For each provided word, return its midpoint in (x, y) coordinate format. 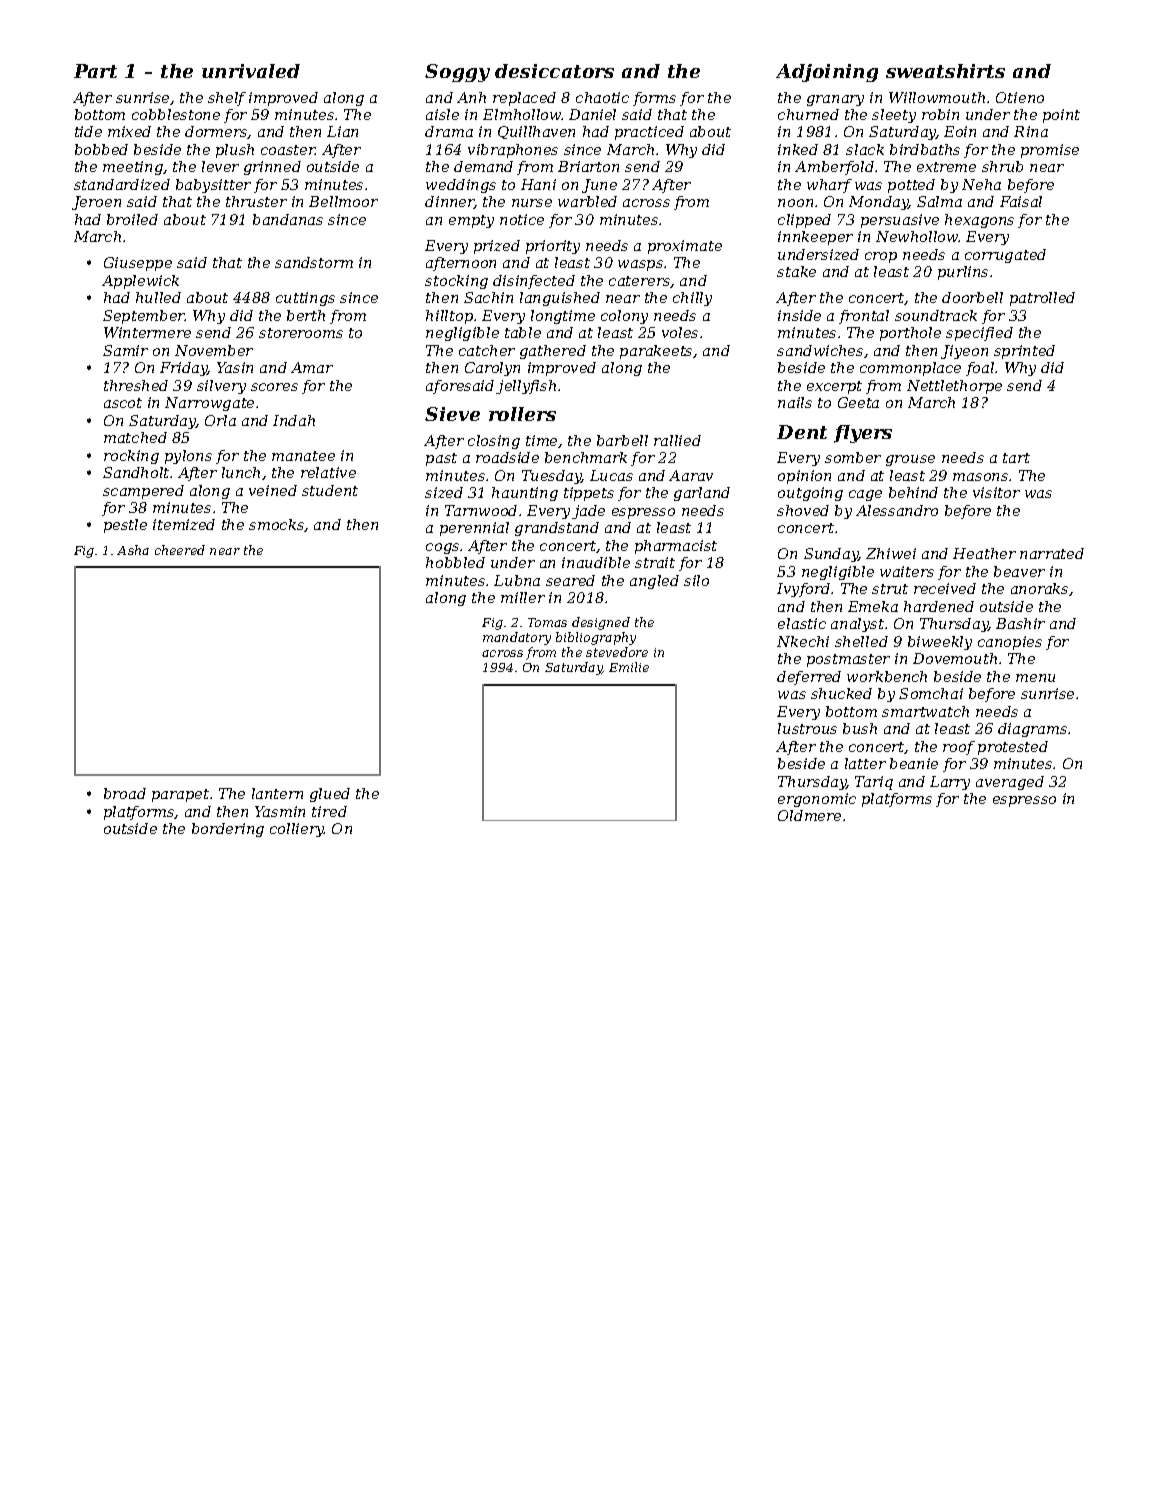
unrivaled (251, 71)
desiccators (554, 71)
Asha (133, 550)
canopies (1010, 643)
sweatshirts (945, 71)
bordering (228, 830)
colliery (297, 830)
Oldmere (809, 815)
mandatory (517, 638)
